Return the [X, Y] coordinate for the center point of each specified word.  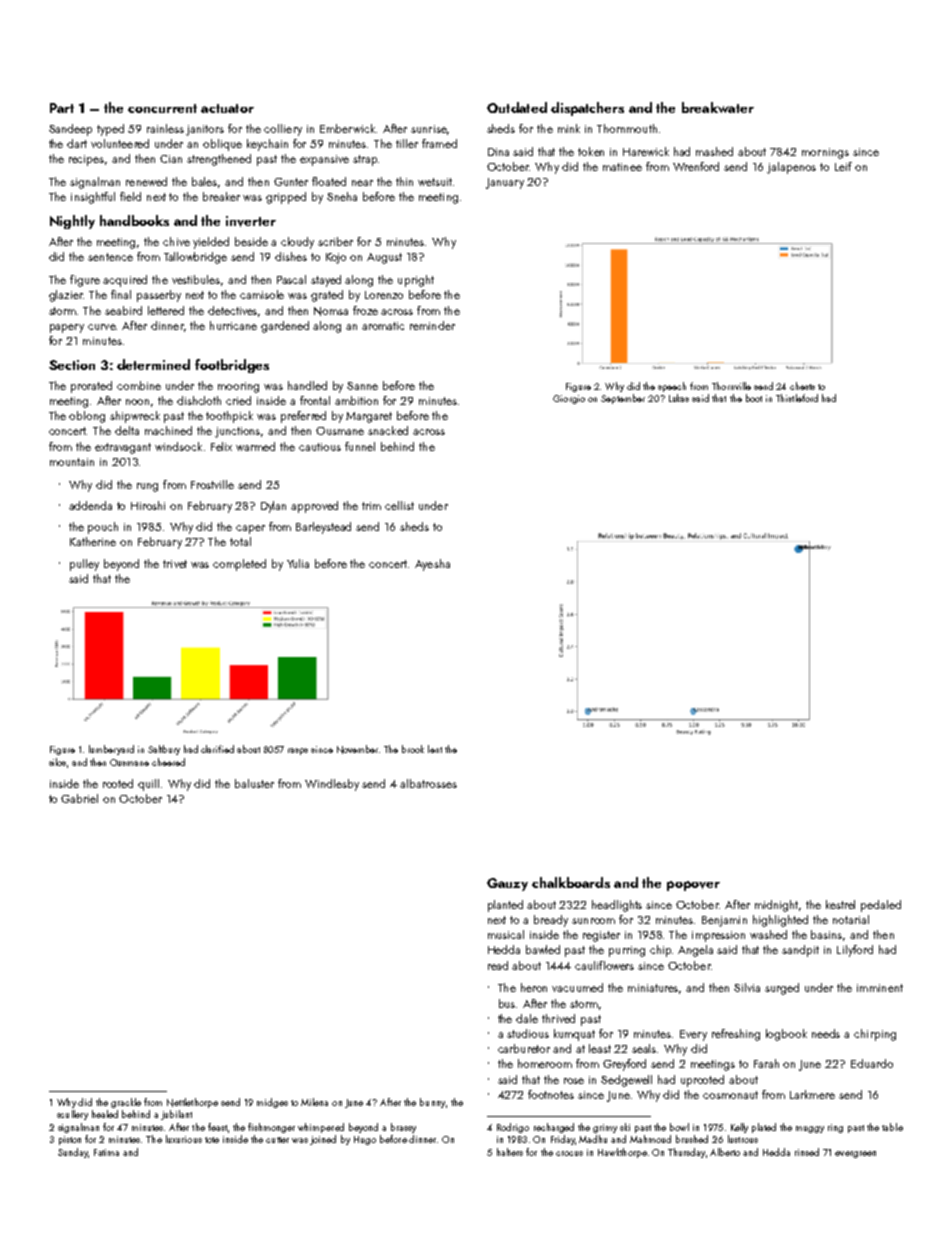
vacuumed [577, 987]
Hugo [365, 1140]
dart [77, 143]
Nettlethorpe [192, 1103]
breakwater [718, 107]
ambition [356, 400]
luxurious [184, 1139]
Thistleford [797, 398]
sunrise [429, 129]
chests [802, 386]
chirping [875, 1035]
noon [137, 402]
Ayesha [432, 565]
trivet [175, 564]
